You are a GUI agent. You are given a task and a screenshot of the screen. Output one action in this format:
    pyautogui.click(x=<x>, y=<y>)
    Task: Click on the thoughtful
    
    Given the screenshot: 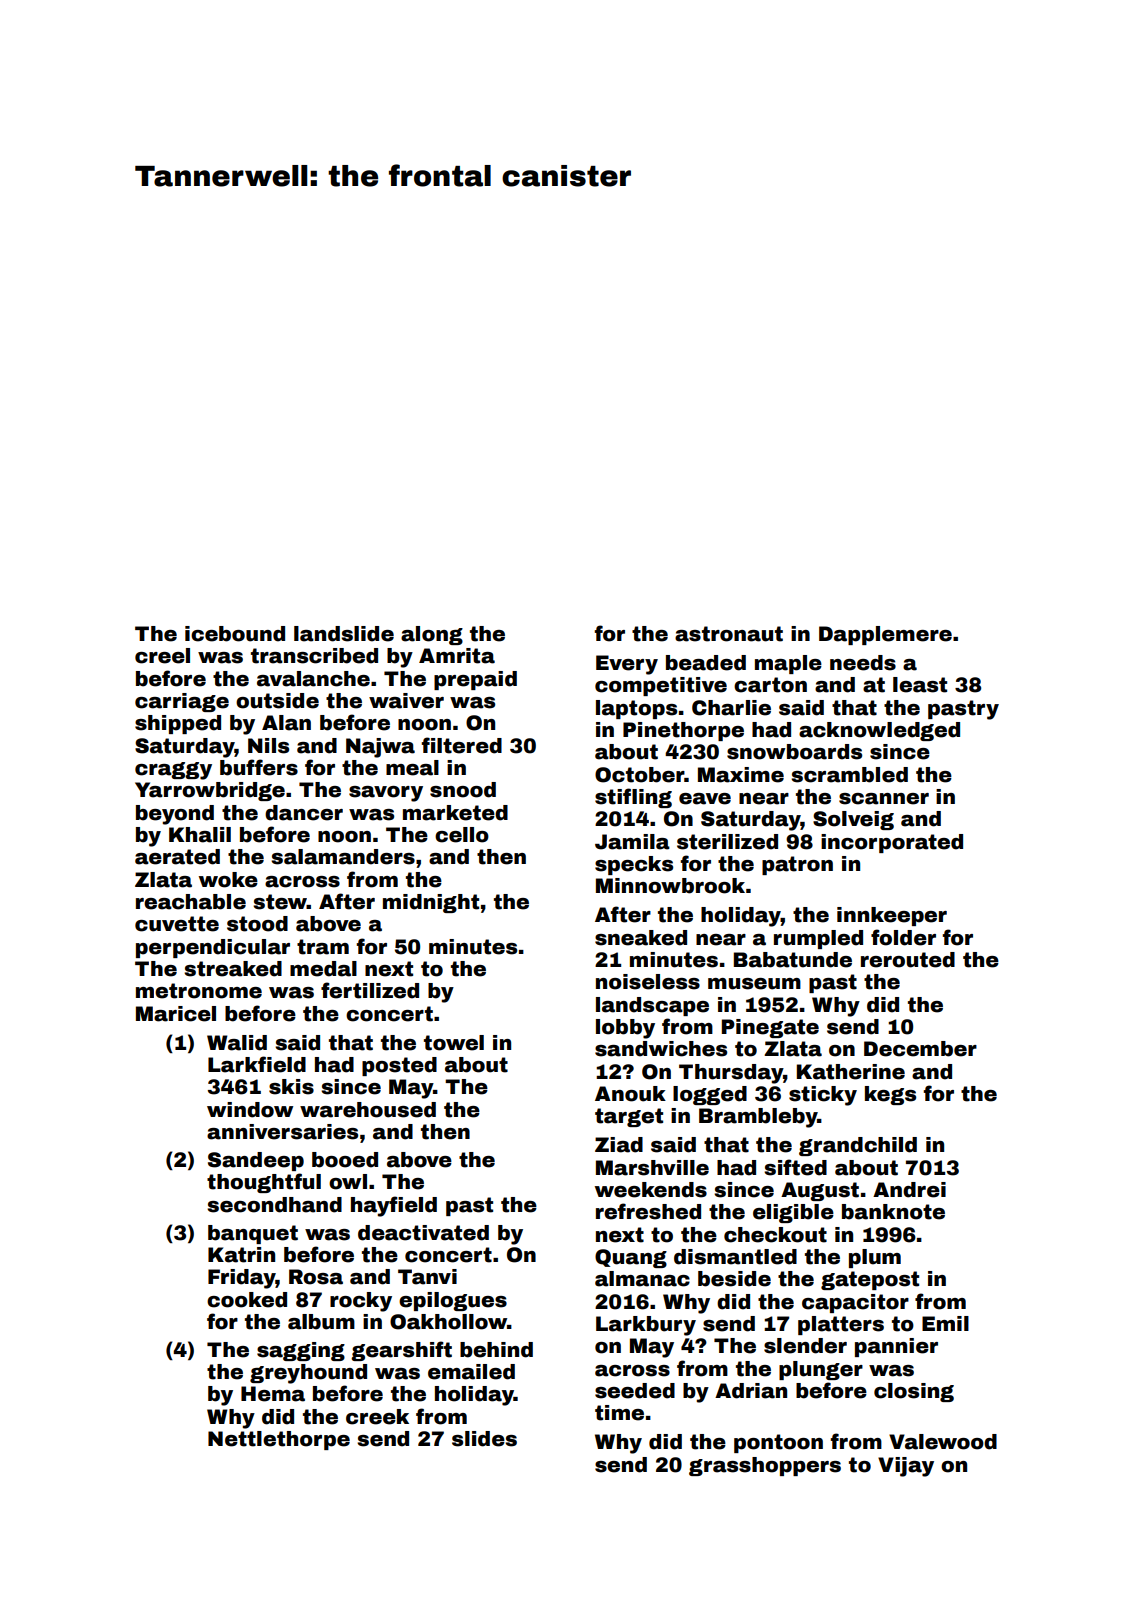 What is the action you would take?
    pyautogui.click(x=264, y=1183)
